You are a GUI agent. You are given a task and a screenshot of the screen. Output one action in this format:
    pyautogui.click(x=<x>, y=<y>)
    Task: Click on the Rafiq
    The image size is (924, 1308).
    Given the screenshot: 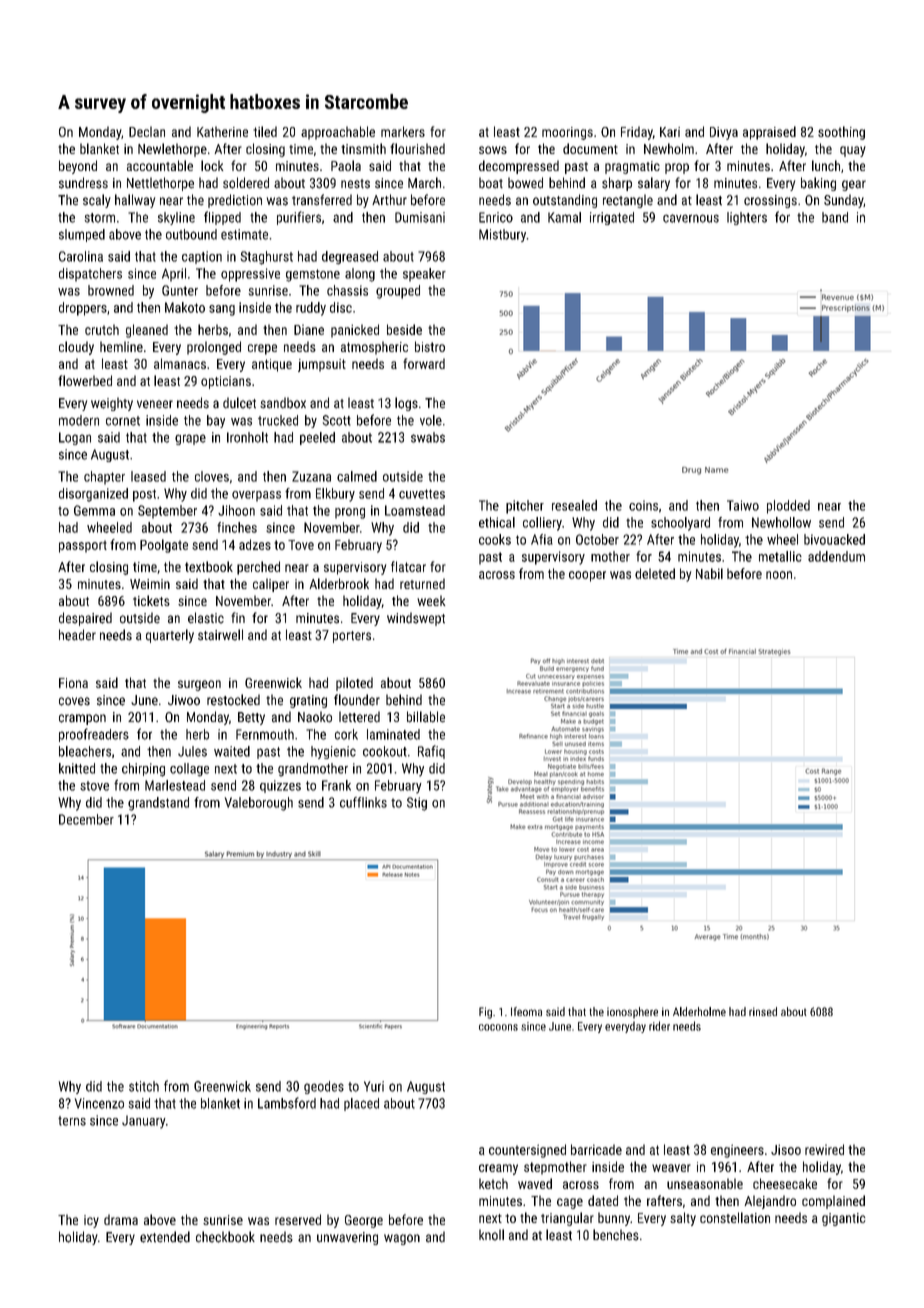 What is the action you would take?
    pyautogui.click(x=431, y=752)
